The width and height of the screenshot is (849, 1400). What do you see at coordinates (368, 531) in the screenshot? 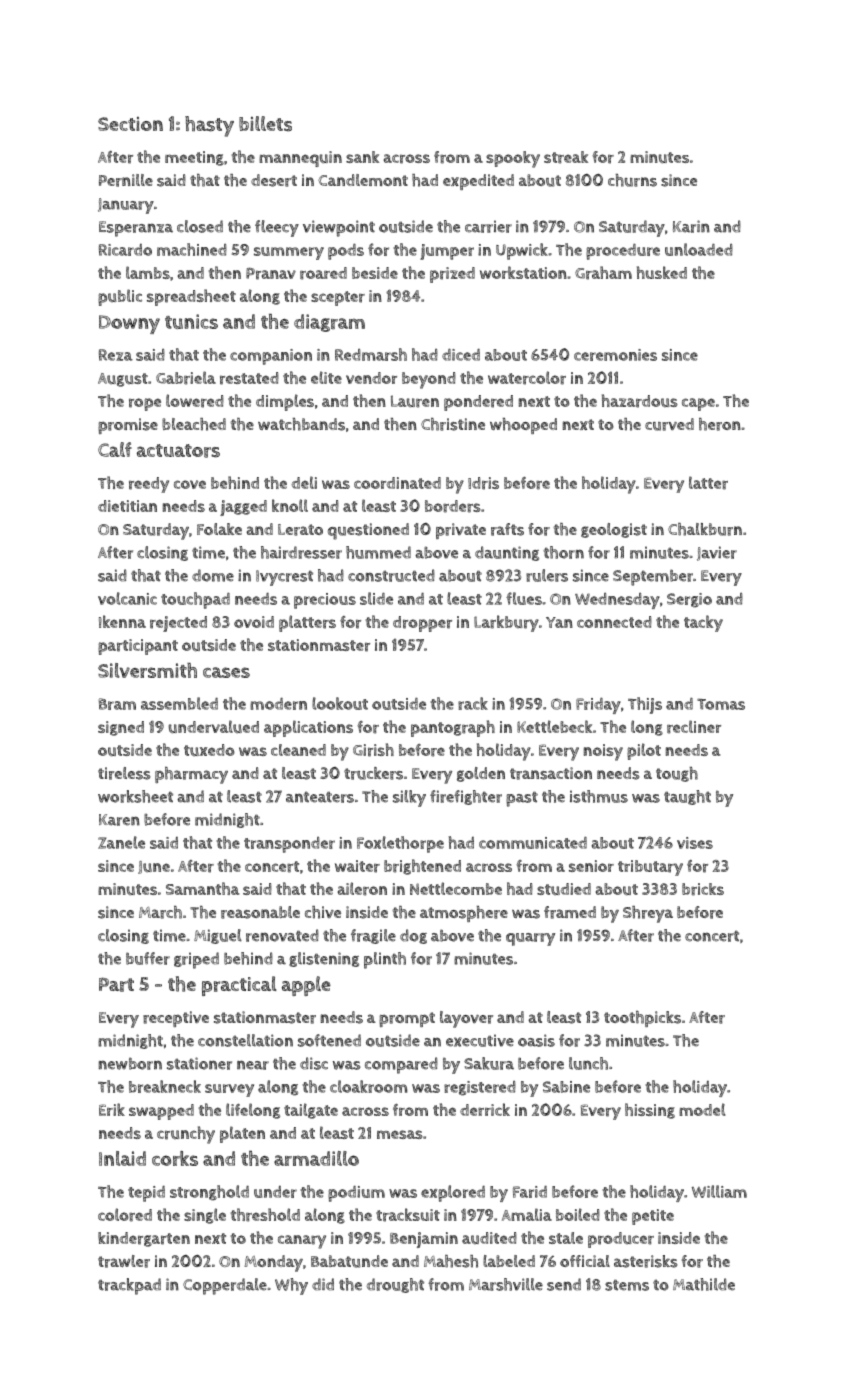
I see `questioned` at bounding box center [368, 531].
